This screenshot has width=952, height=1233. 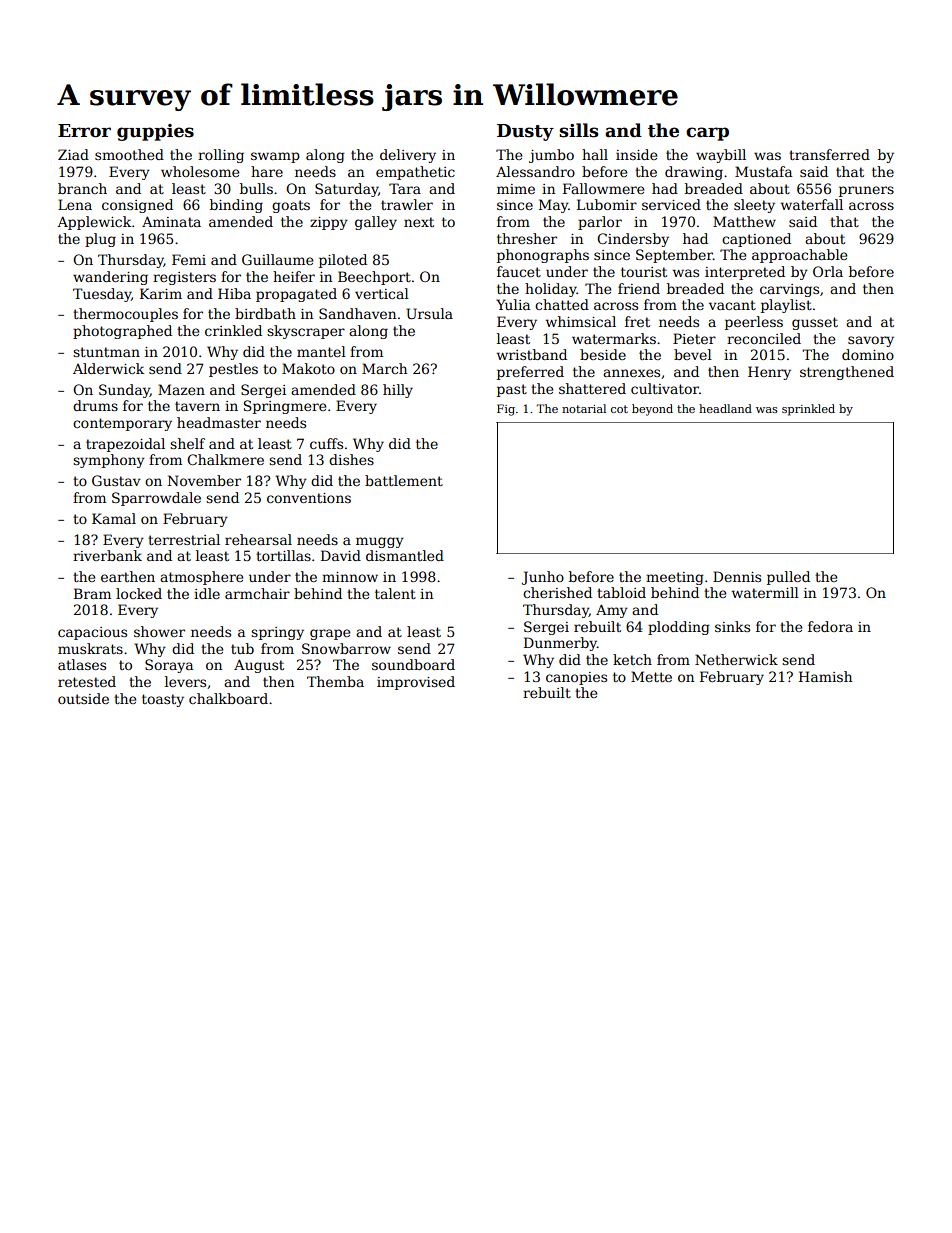 I want to click on headland, so click(x=725, y=408).
